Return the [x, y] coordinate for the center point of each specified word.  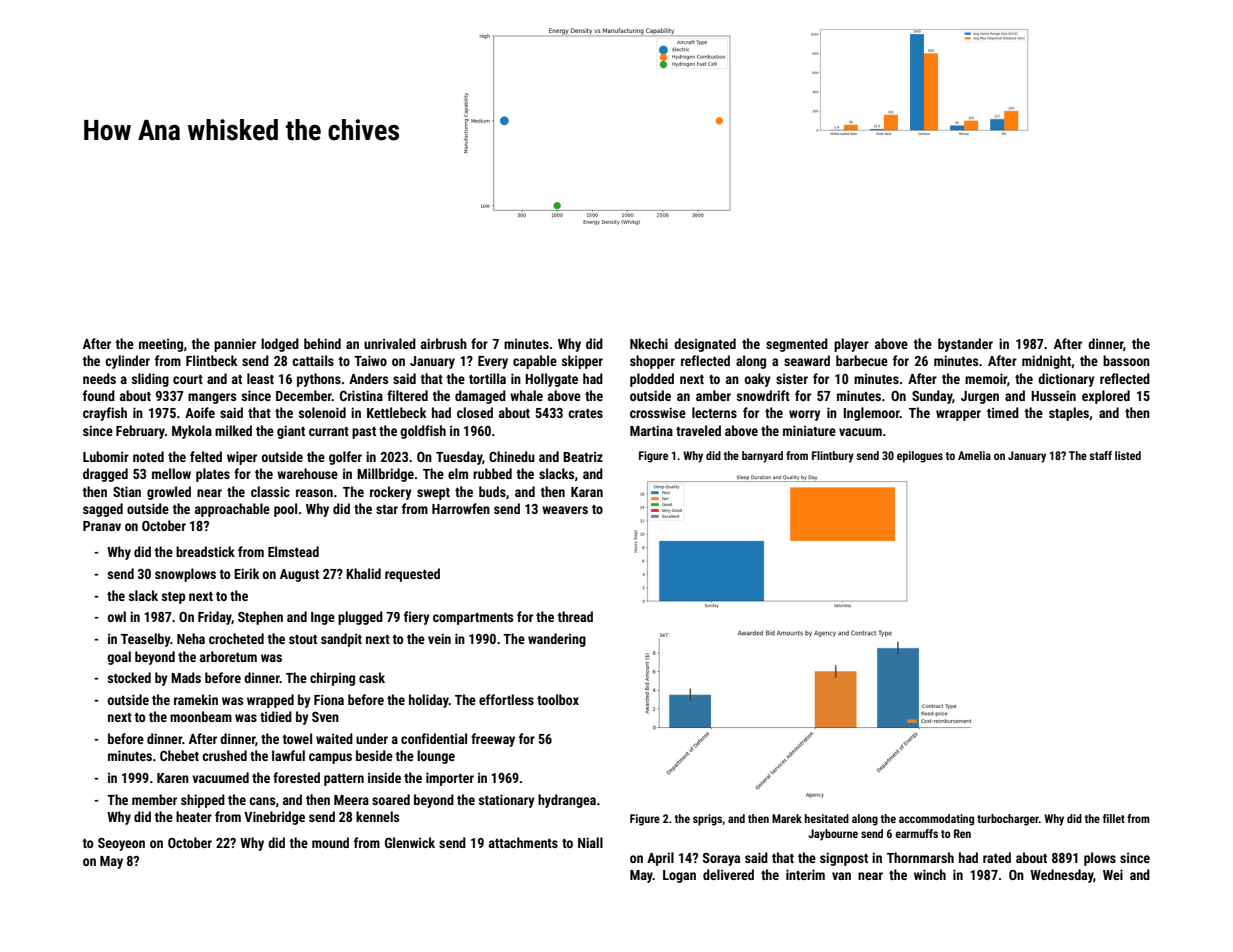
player [851, 345]
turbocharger [1008, 820]
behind [322, 343]
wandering [557, 640]
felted [206, 456]
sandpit [341, 640]
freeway [493, 740]
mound [330, 842]
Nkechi [649, 343]
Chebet [179, 755]
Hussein [1053, 395]
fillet [1114, 818]
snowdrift [763, 395]
